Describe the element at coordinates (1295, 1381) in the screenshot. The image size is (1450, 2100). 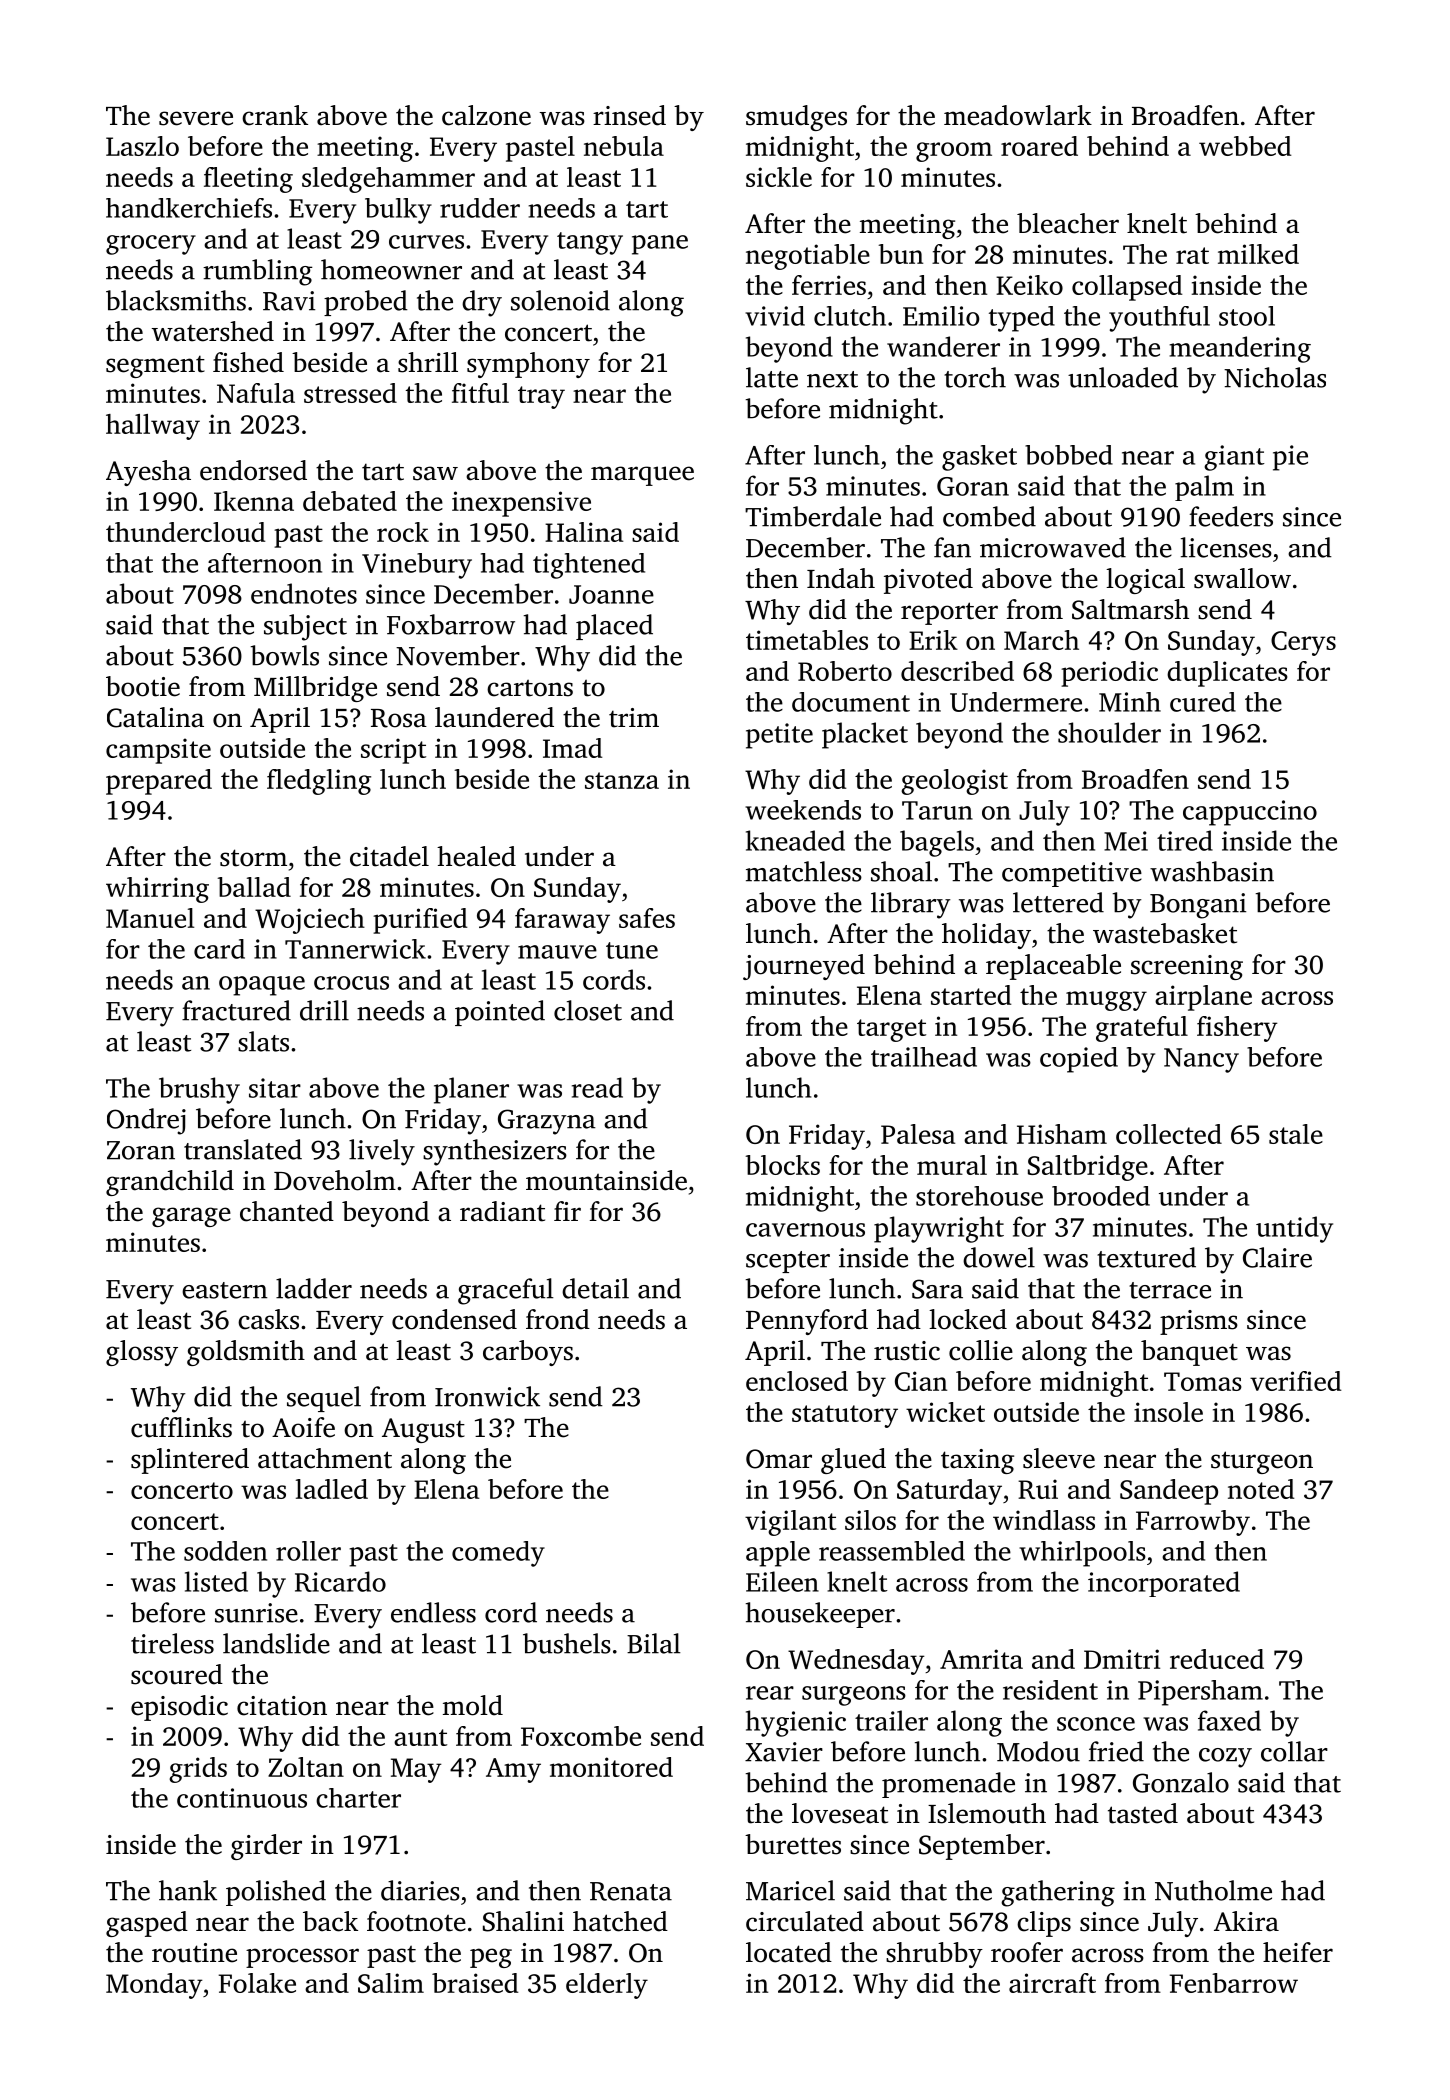
I see `verified` at that location.
